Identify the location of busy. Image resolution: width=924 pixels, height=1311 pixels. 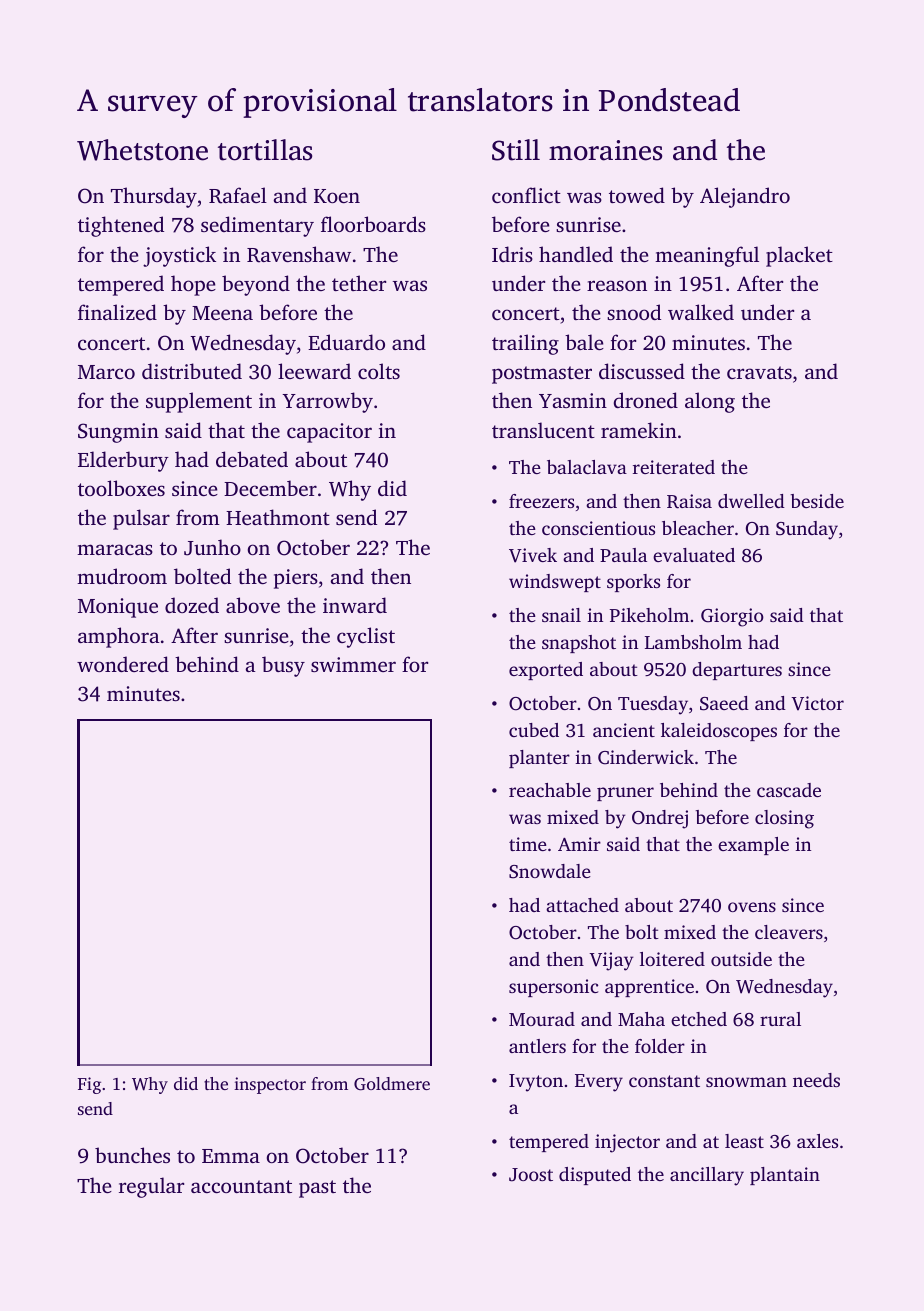
(283, 666).
